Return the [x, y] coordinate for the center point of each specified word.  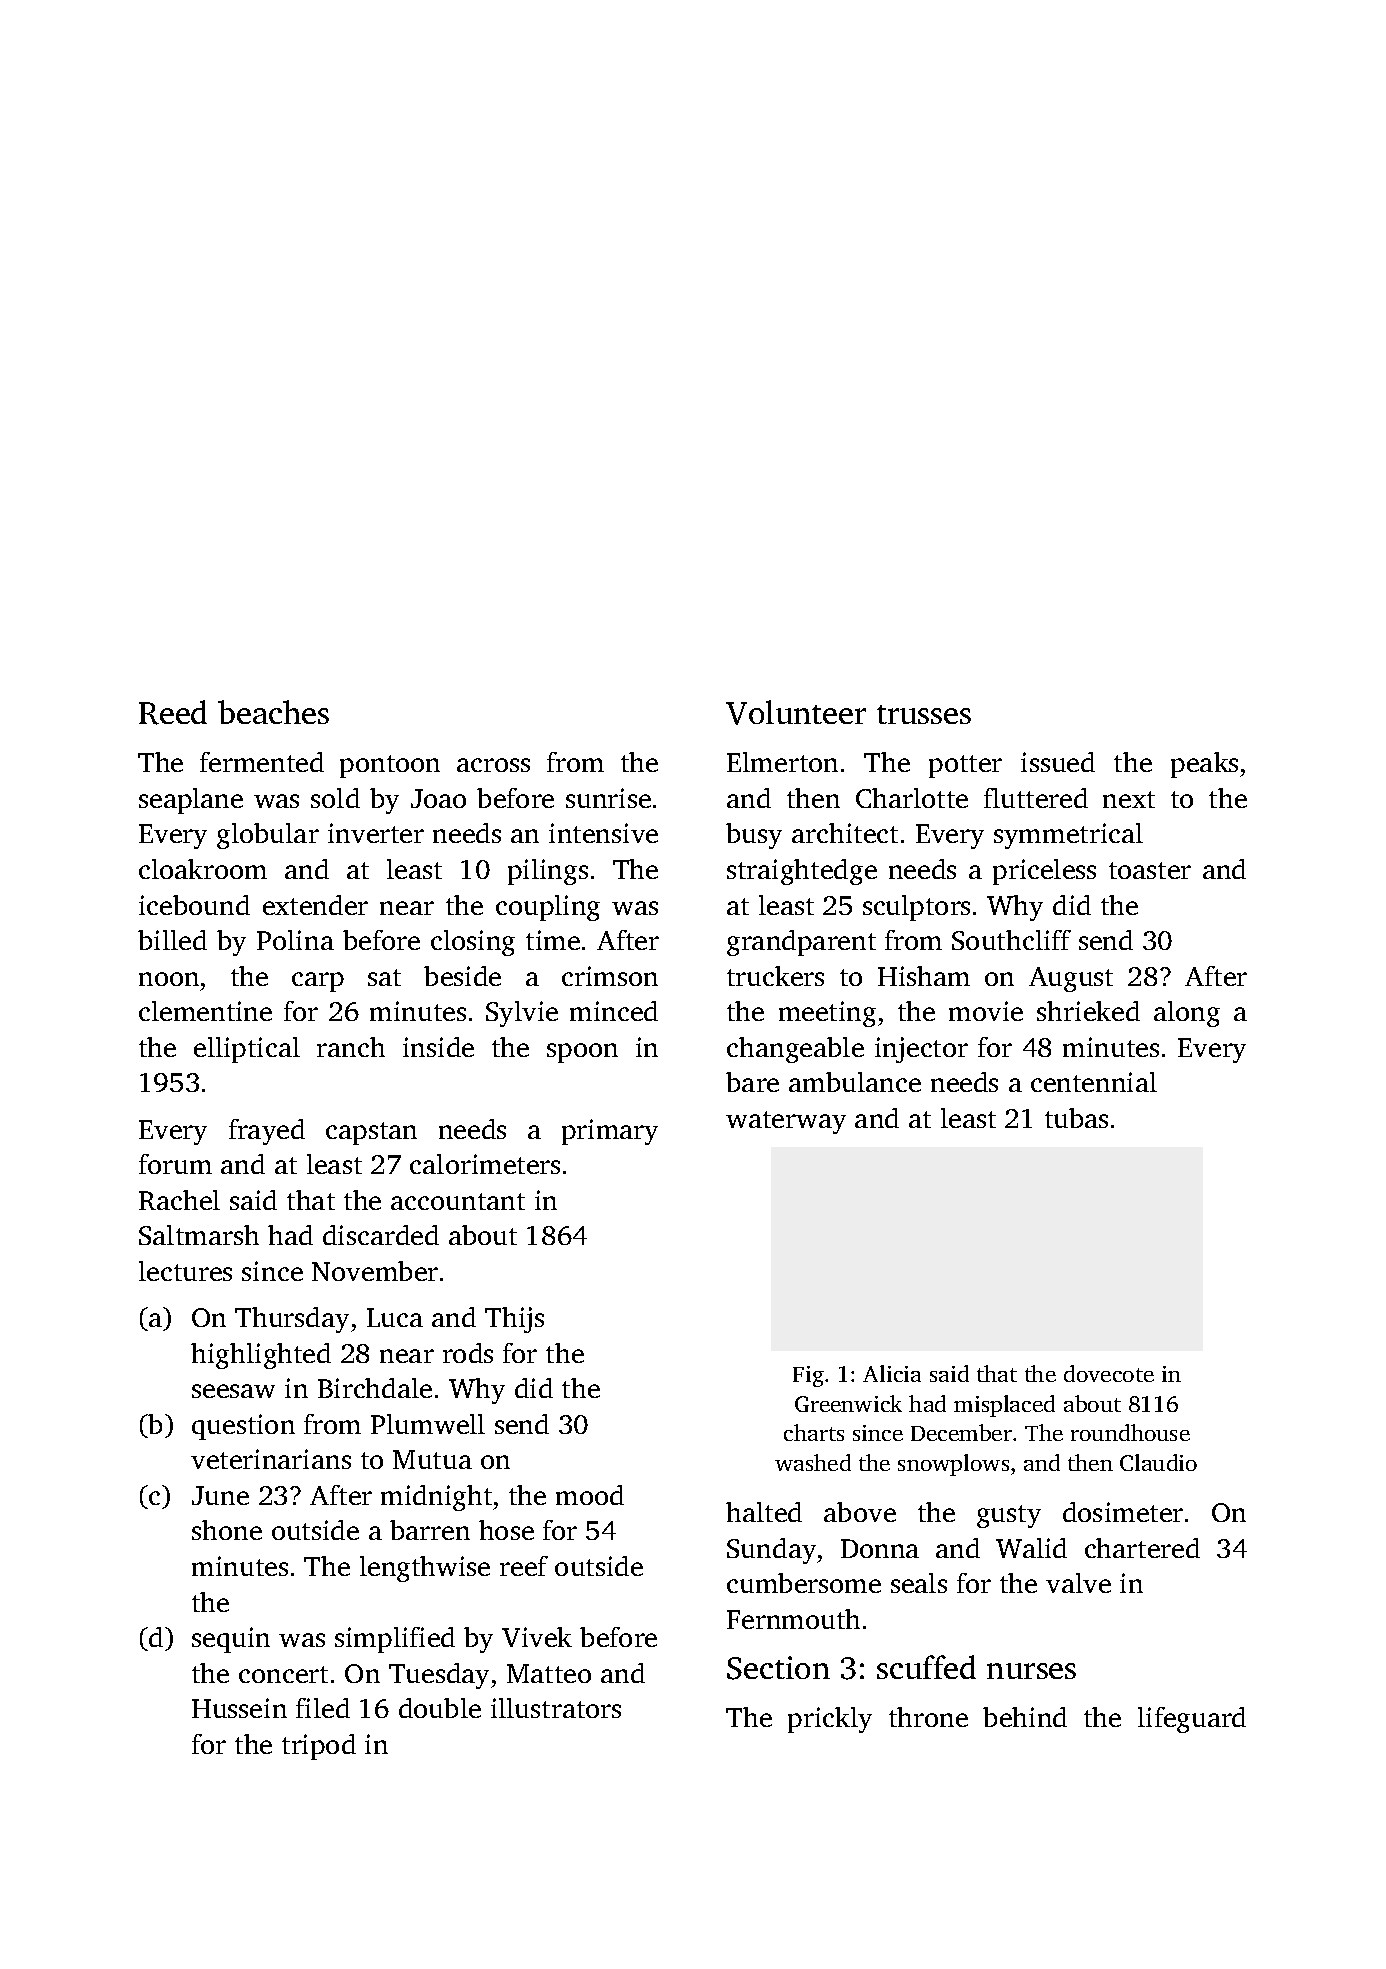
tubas [1076, 1118]
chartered [1142, 1548]
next [1129, 799]
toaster [1150, 870]
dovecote [1109, 1373]
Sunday [771, 1551]
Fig [808, 1376]
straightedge [802, 872]
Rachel [179, 1200]
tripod [319, 1747]
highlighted [261, 1356]
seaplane [191, 801]
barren [430, 1530]
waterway [786, 1122]
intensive [603, 833]
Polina [295, 940]
